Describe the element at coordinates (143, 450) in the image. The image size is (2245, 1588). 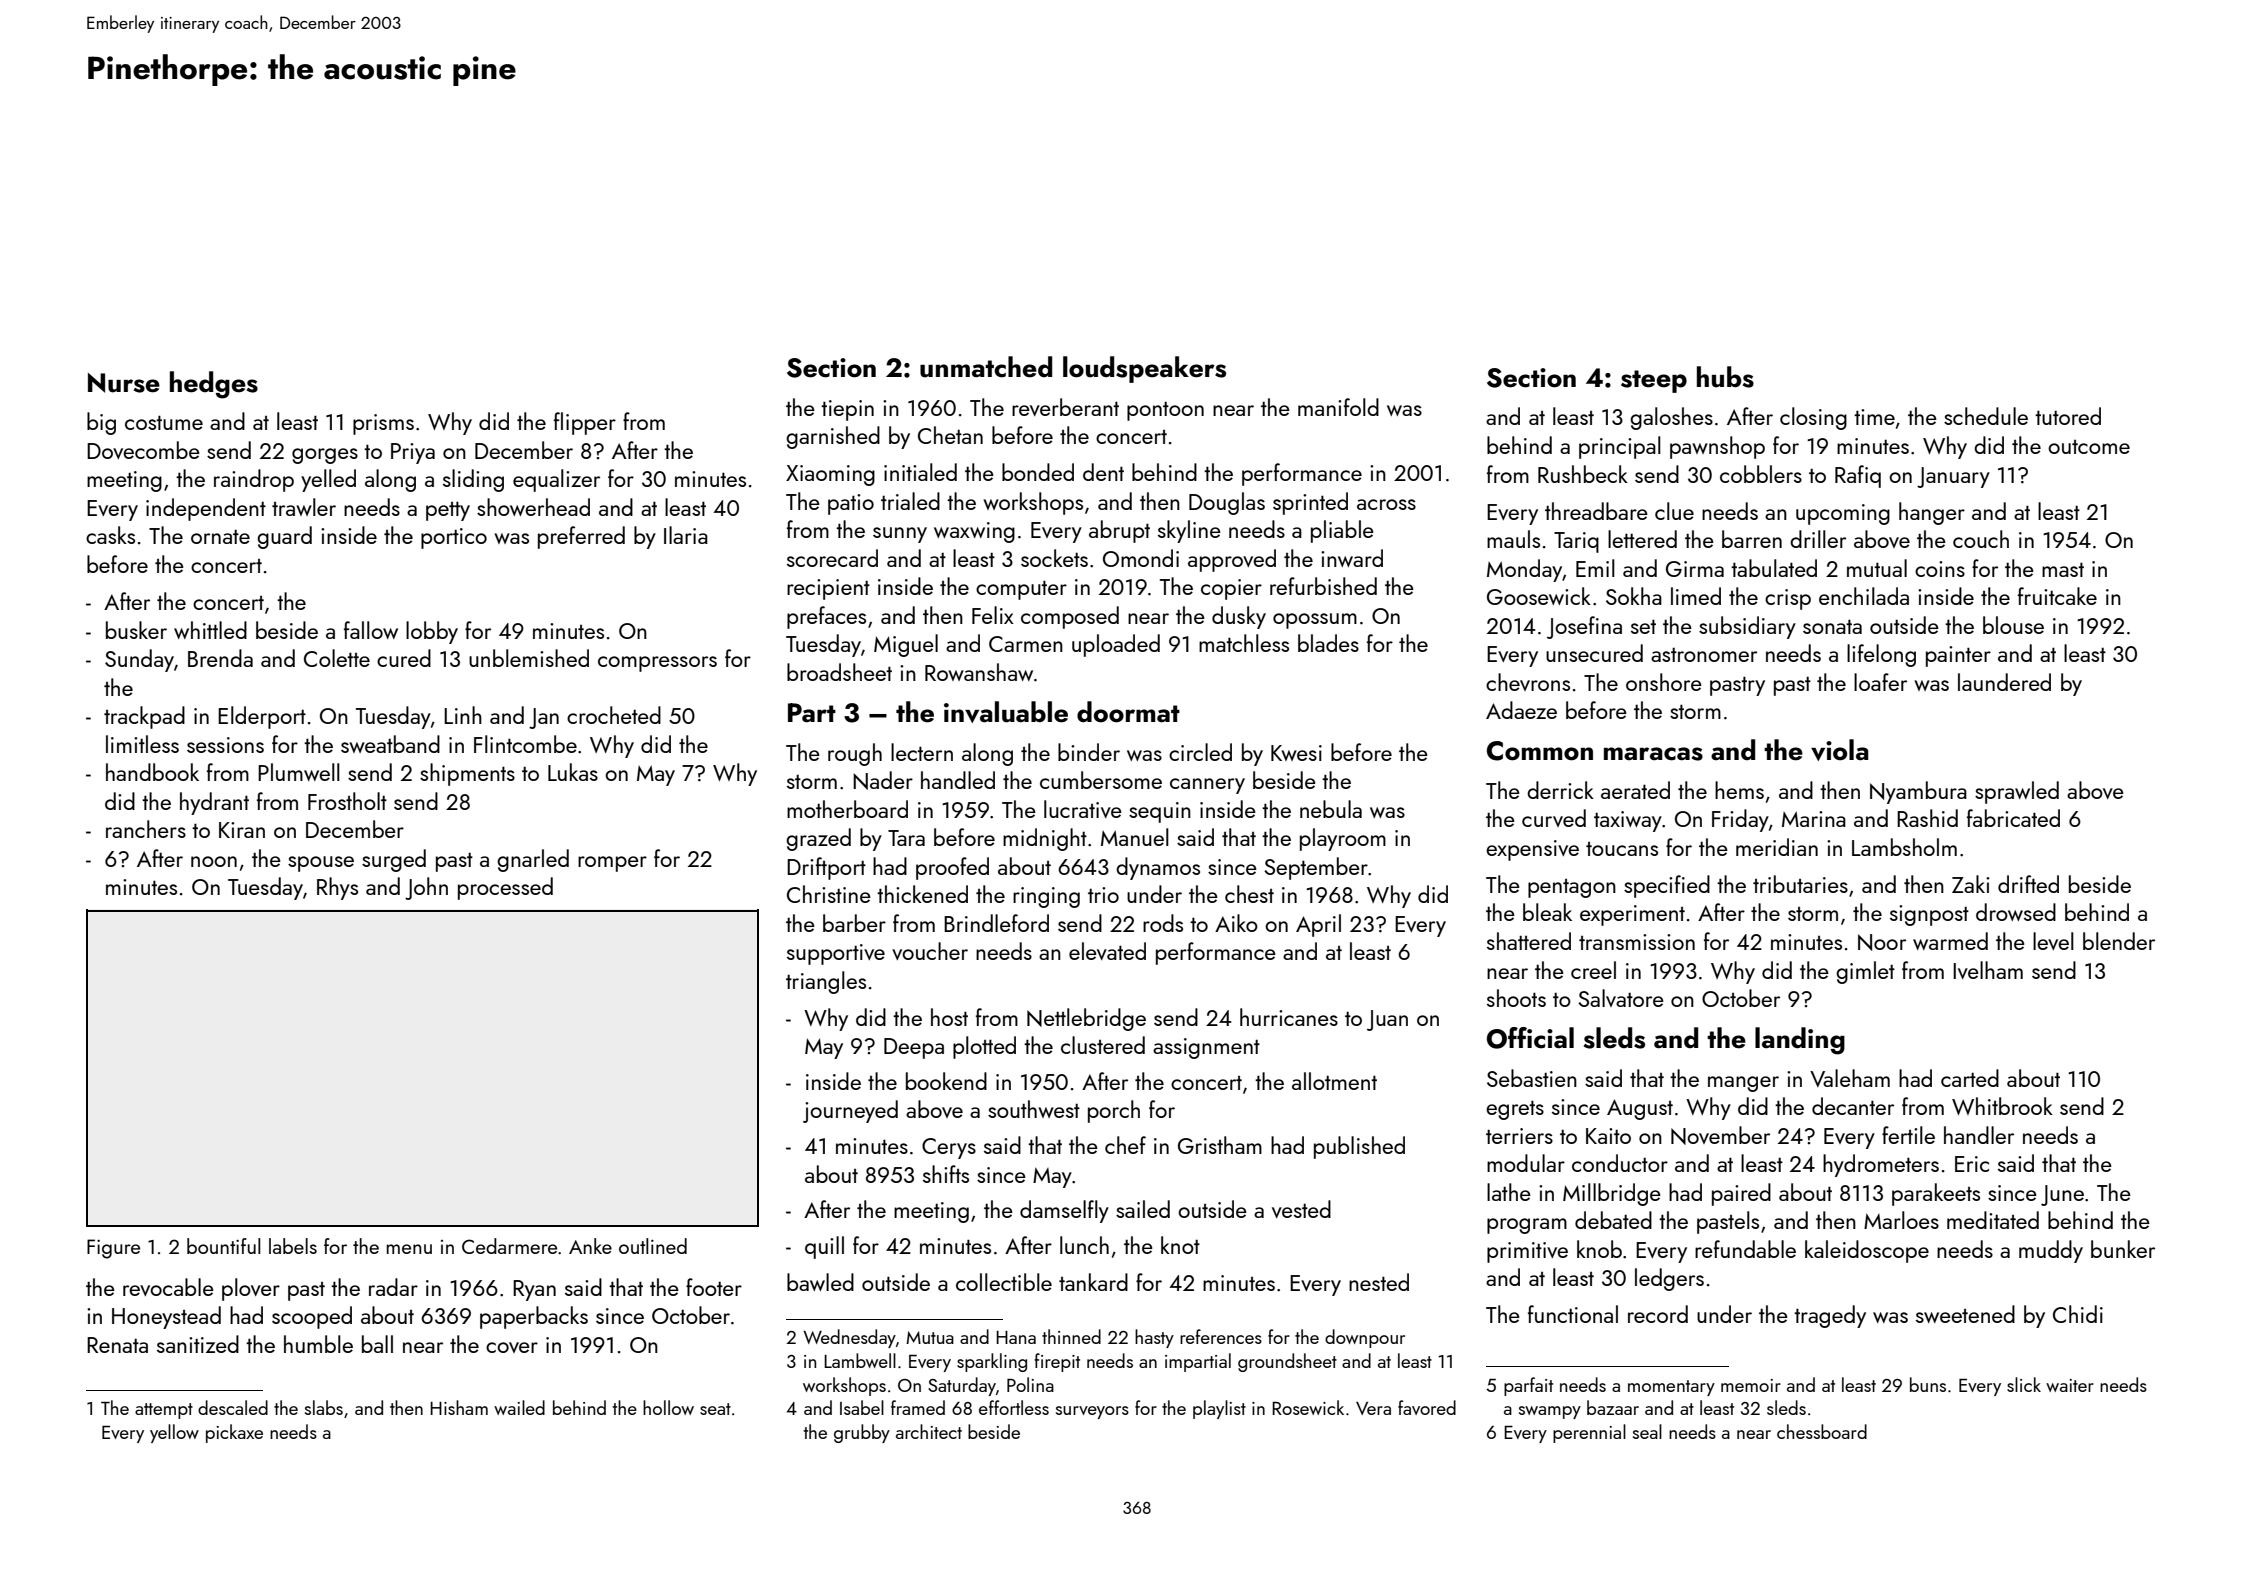
I see `Dovecombe` at that location.
